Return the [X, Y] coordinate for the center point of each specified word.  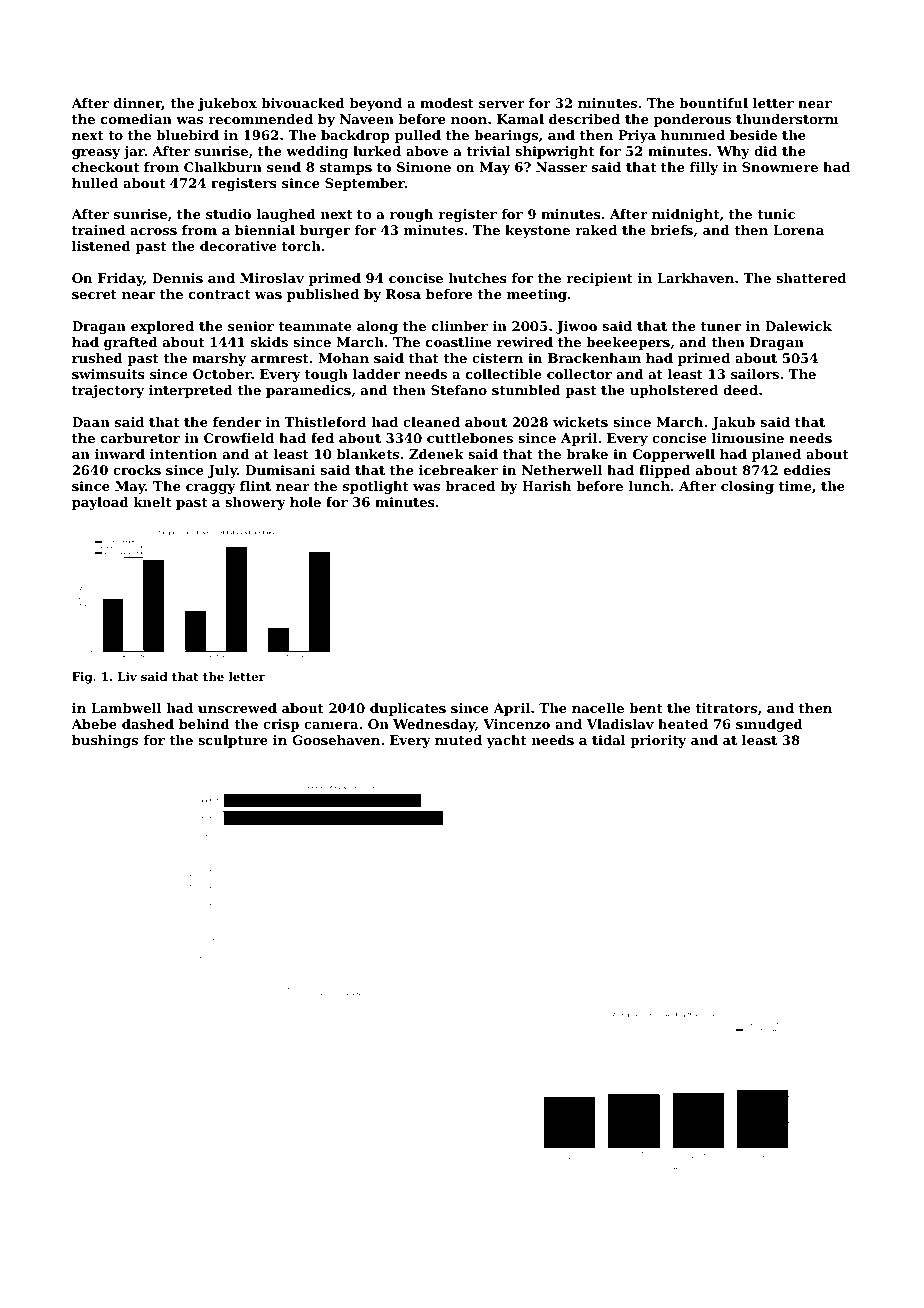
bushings [105, 741]
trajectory [108, 391]
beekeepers [628, 343]
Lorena [798, 230]
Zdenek [436, 454]
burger [325, 231]
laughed [286, 215]
